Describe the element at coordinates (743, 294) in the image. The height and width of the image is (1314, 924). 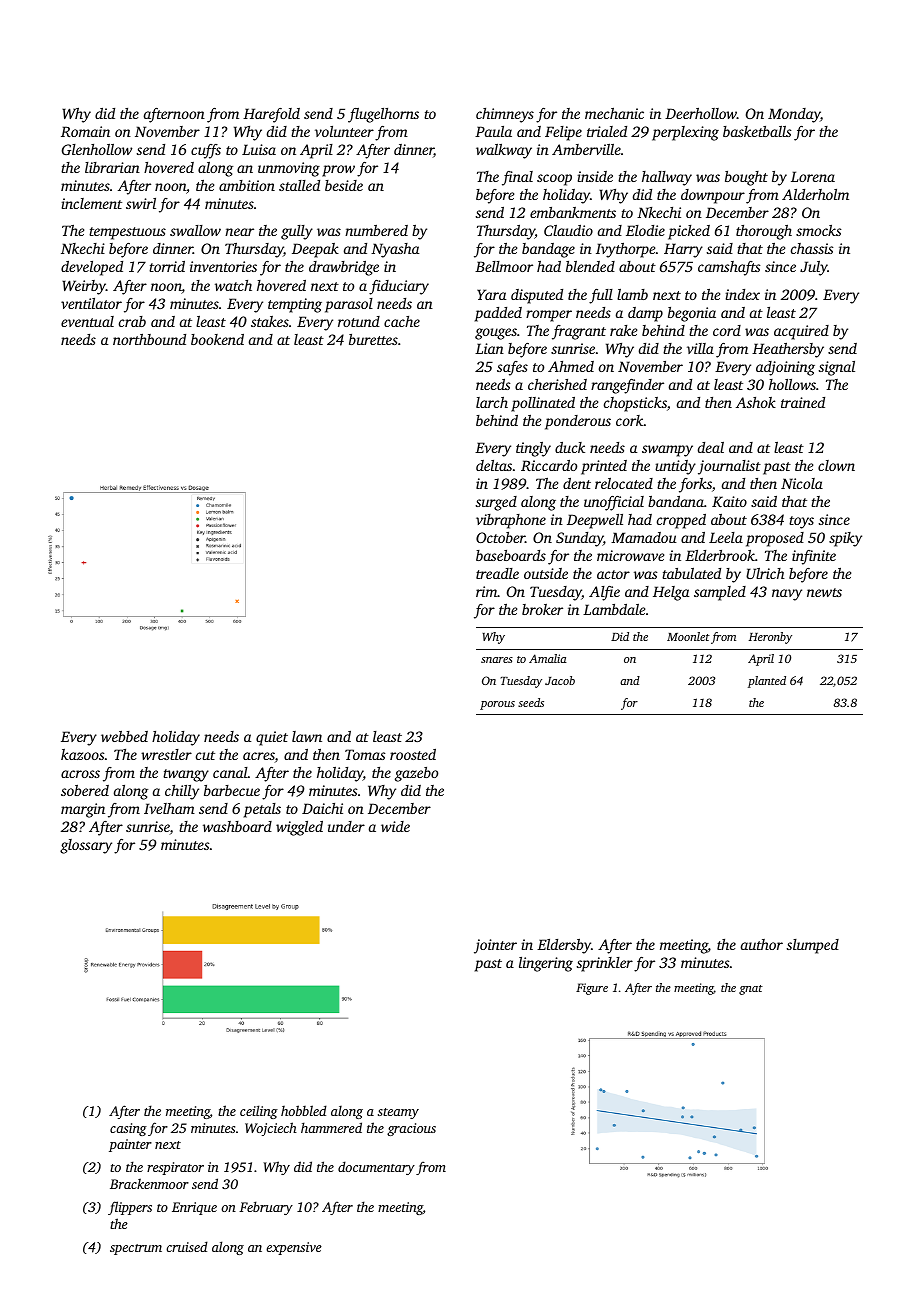
I see `index` at that location.
